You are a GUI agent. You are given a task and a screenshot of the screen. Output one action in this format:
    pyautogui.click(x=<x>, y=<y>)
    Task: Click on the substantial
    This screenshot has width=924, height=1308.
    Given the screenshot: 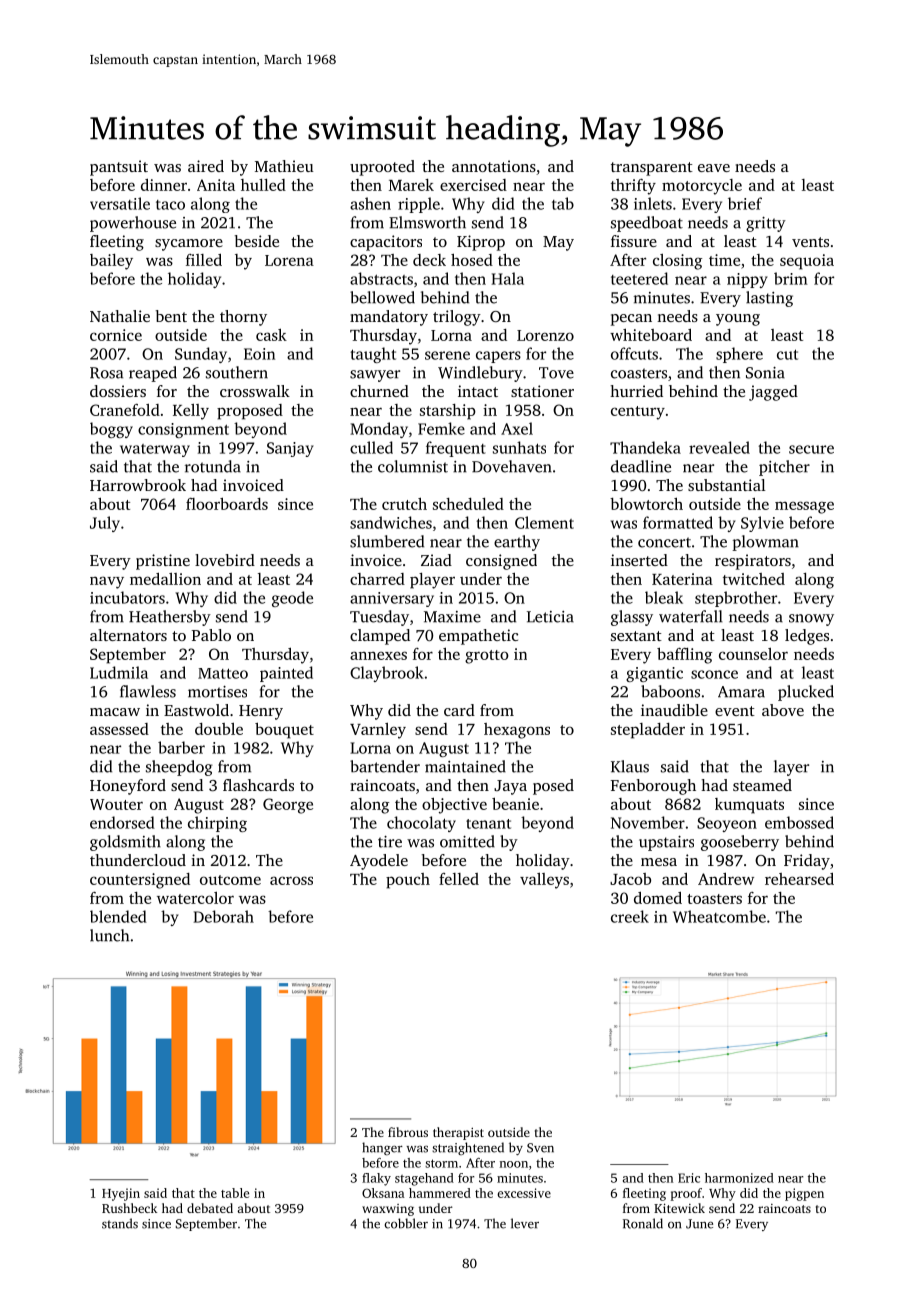 What is the action you would take?
    pyautogui.click(x=727, y=485)
